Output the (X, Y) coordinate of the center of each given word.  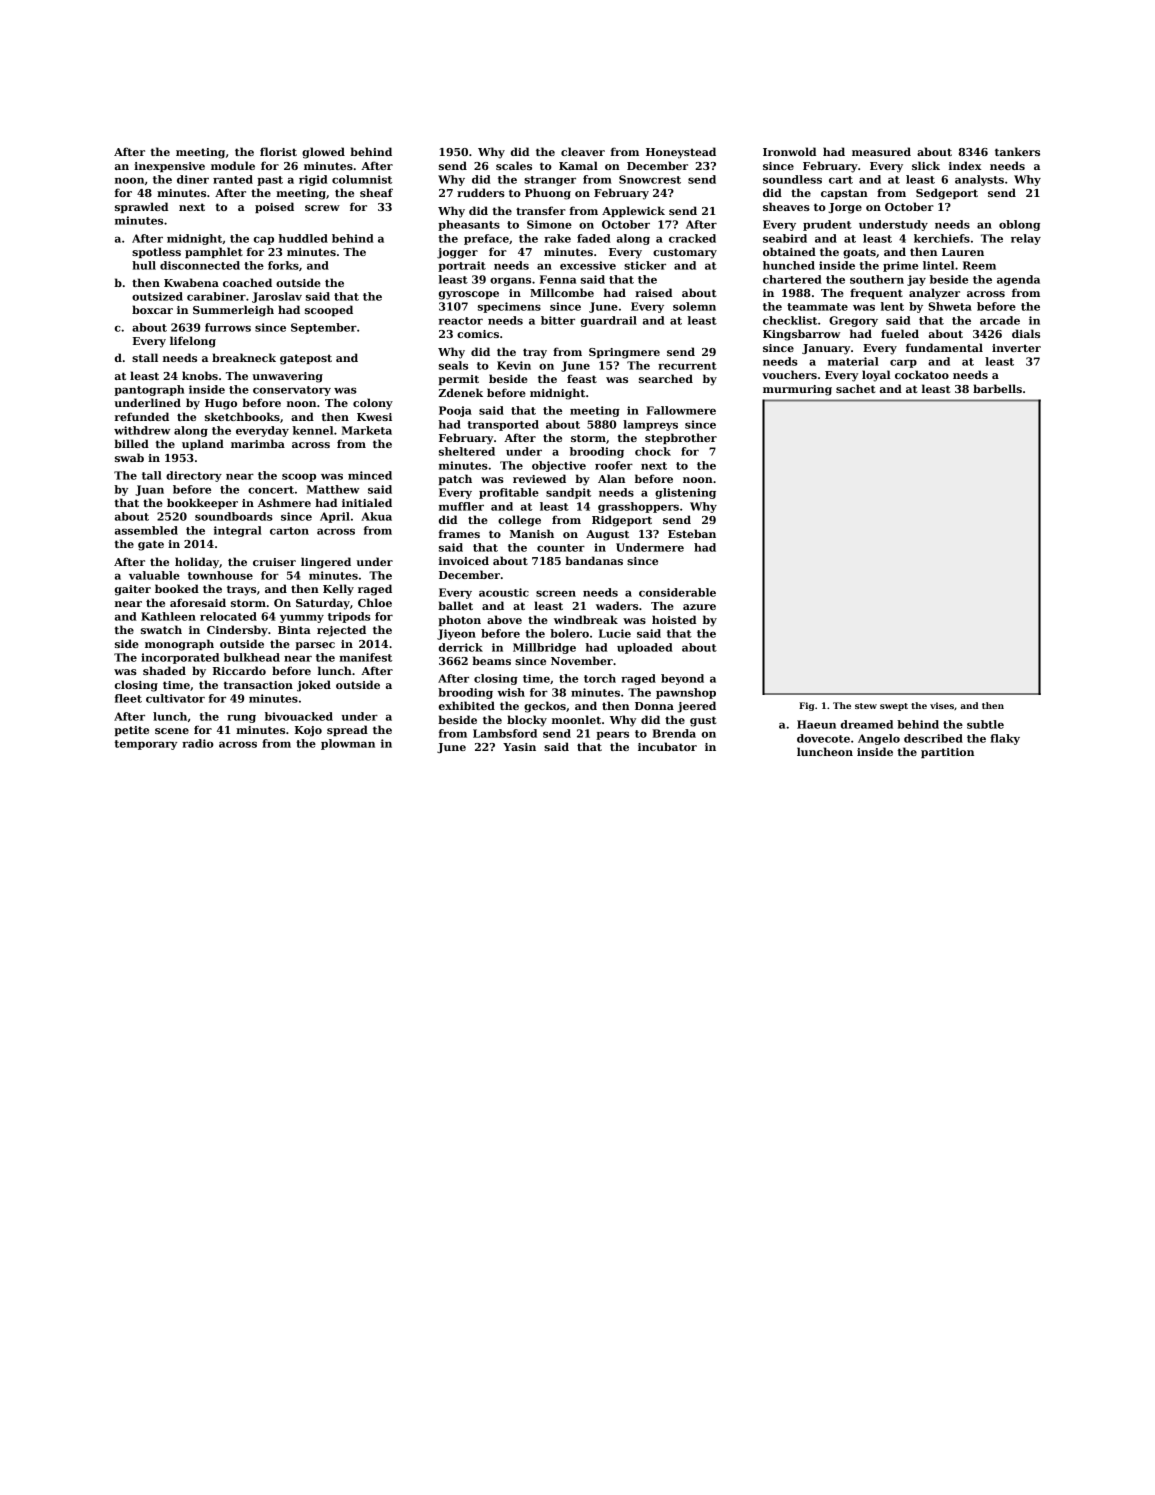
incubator (667, 746)
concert (271, 490)
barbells (997, 388)
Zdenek (460, 392)
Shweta (950, 306)
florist (278, 151)
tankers (1017, 151)
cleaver (583, 151)
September (324, 328)
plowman (348, 744)
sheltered (467, 451)
